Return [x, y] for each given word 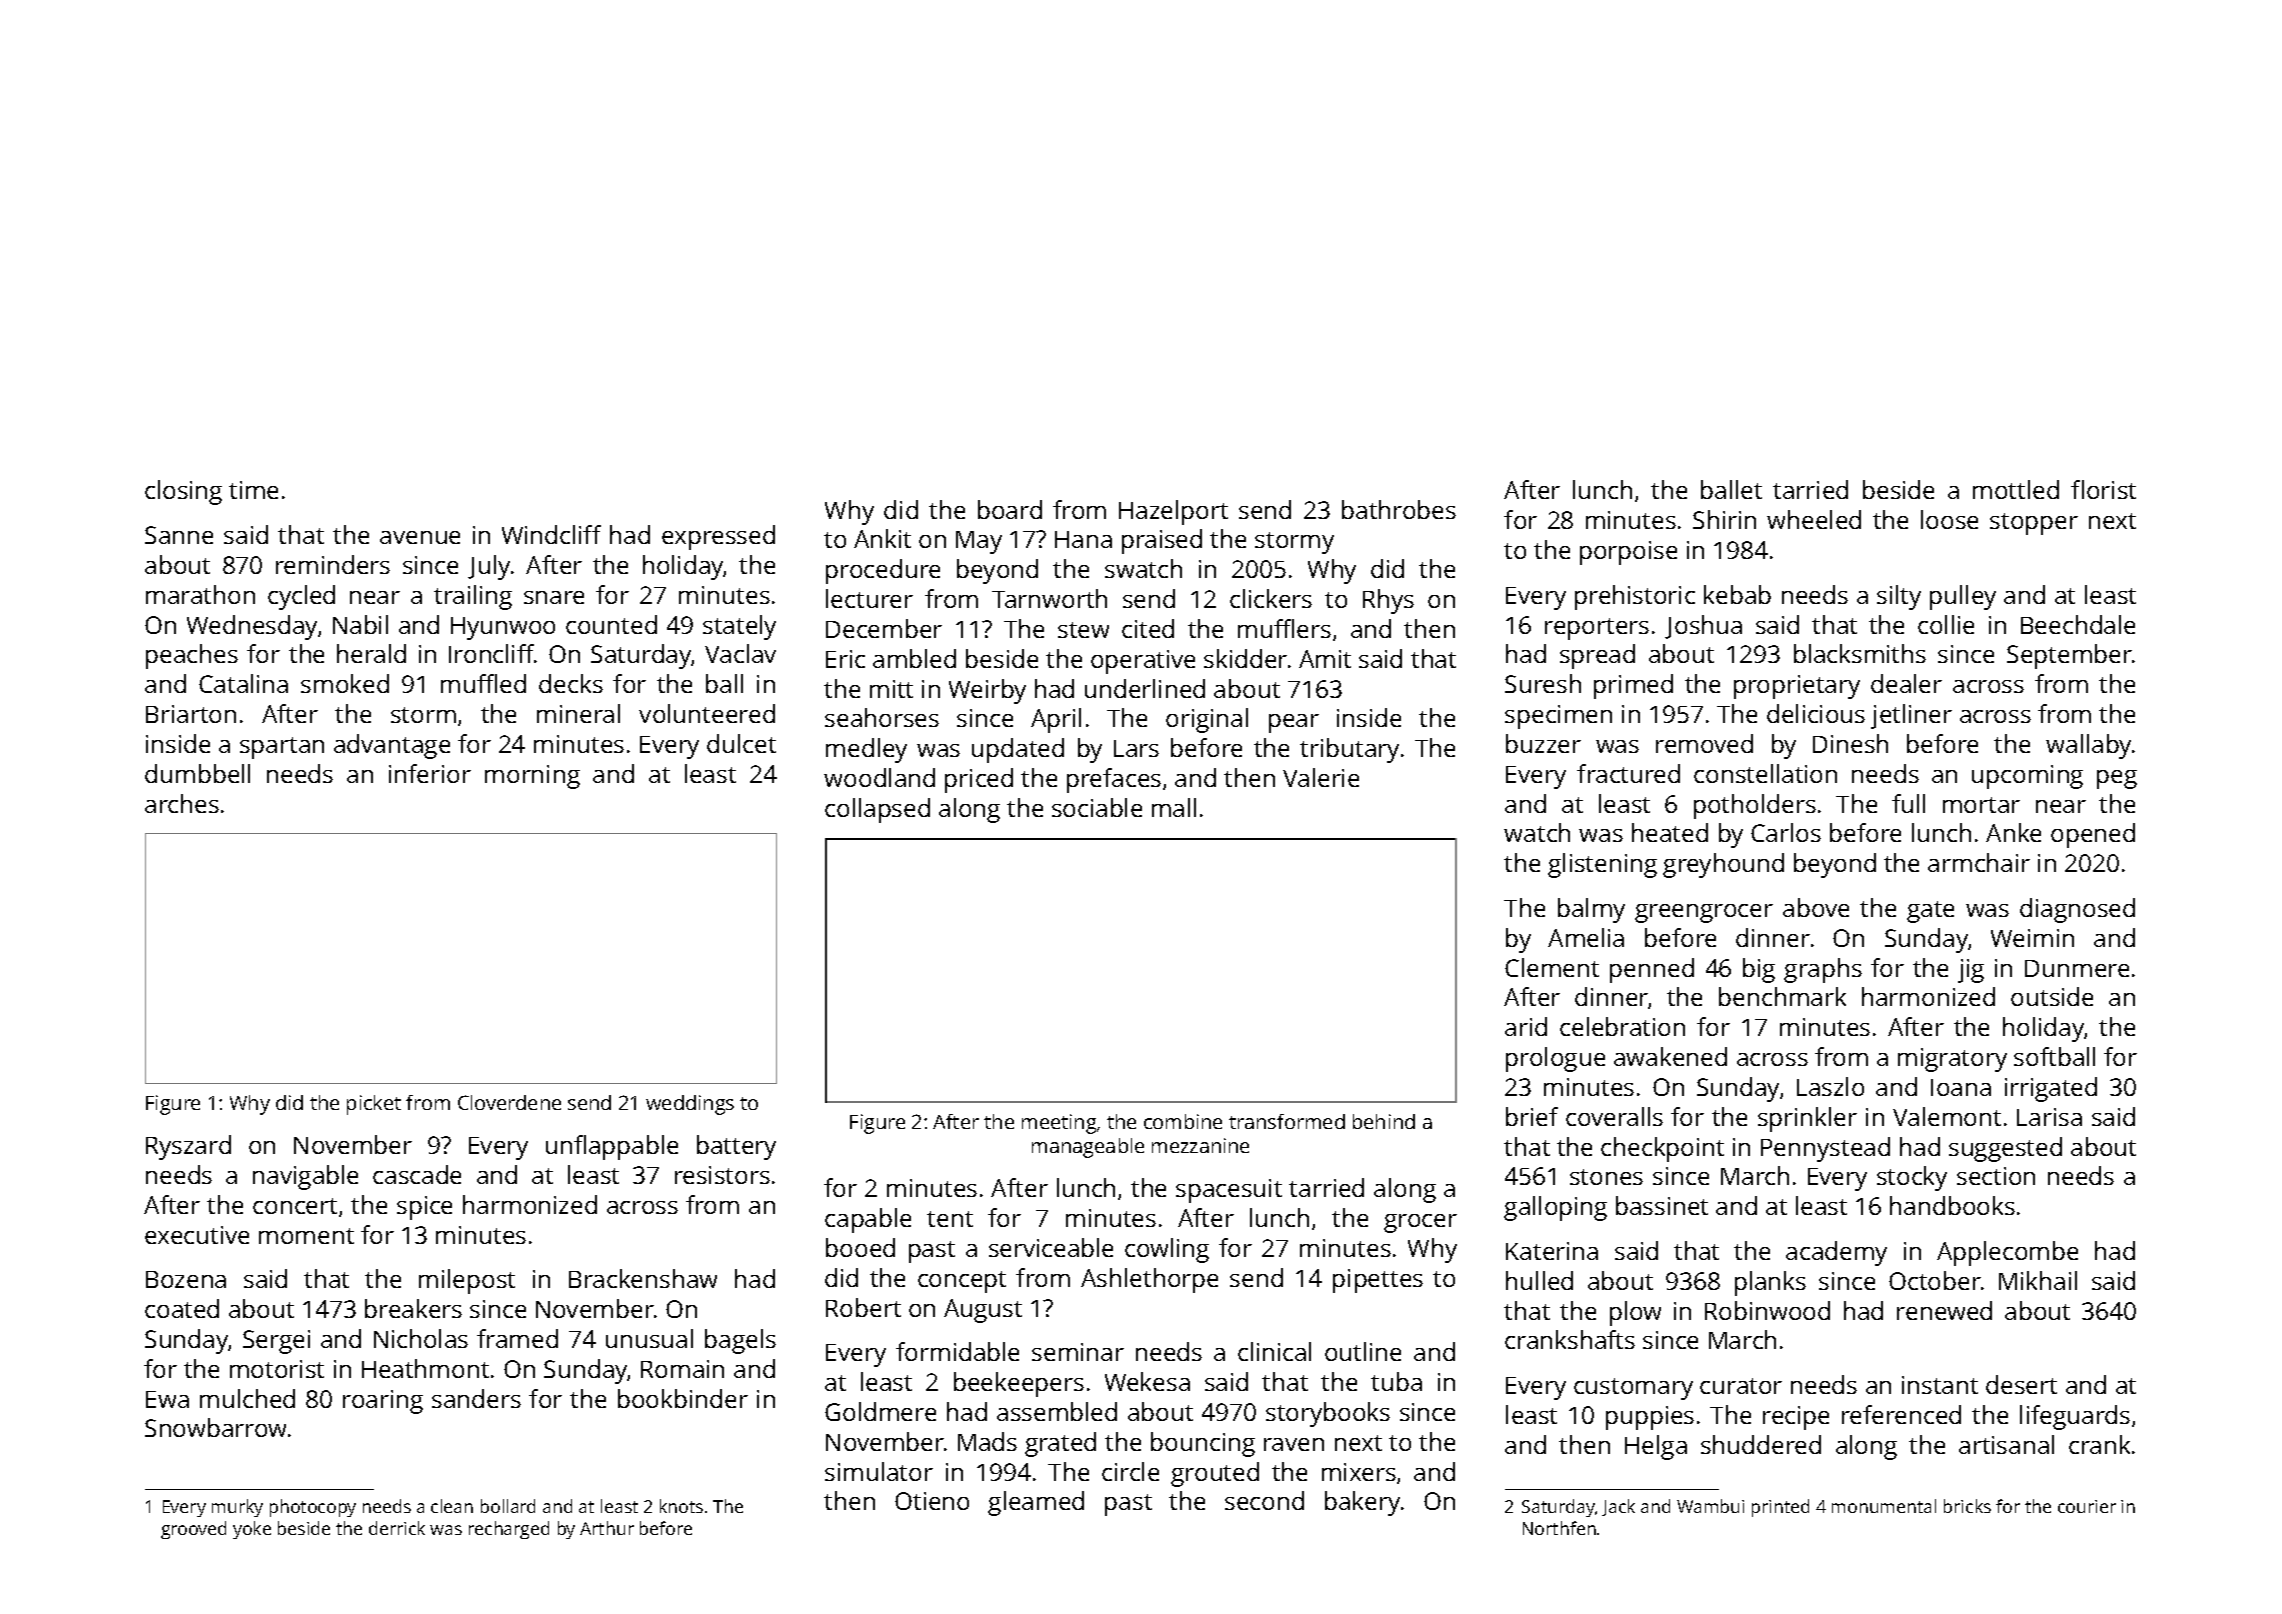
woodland [879, 777]
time [253, 490]
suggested [2005, 1149]
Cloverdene [509, 1102]
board [1010, 509]
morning [532, 777]
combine [1183, 1121]
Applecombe [2007, 1253]
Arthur [607, 1528]
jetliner [1911, 716]
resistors [722, 1175]
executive [197, 1235]
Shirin [1724, 519]
